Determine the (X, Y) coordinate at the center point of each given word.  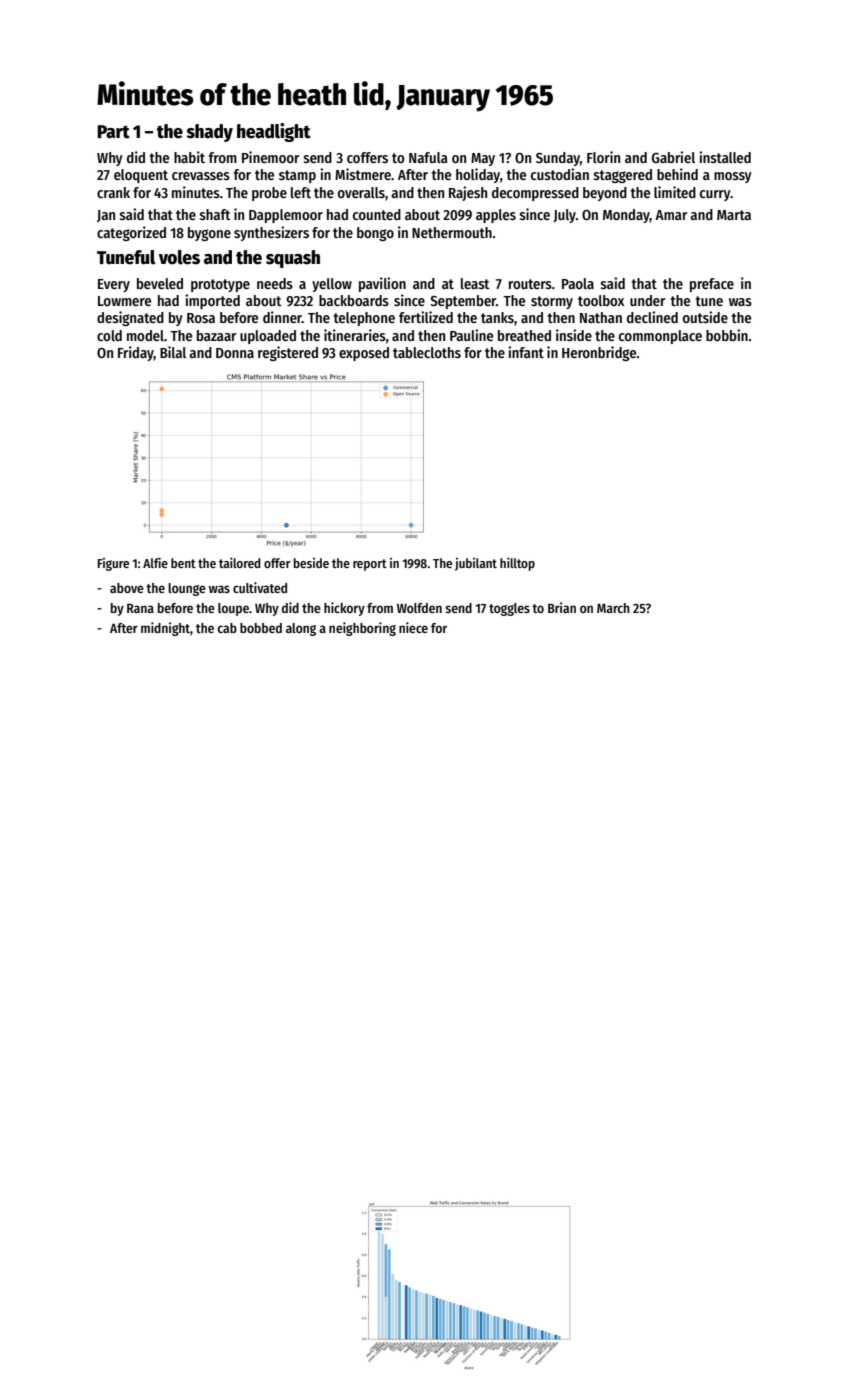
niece (413, 627)
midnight (165, 629)
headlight (274, 132)
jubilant (476, 564)
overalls (361, 192)
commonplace (660, 337)
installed (725, 157)
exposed (364, 354)
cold (109, 335)
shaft (215, 214)
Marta (734, 215)
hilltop (517, 564)
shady (210, 133)
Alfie (155, 562)
